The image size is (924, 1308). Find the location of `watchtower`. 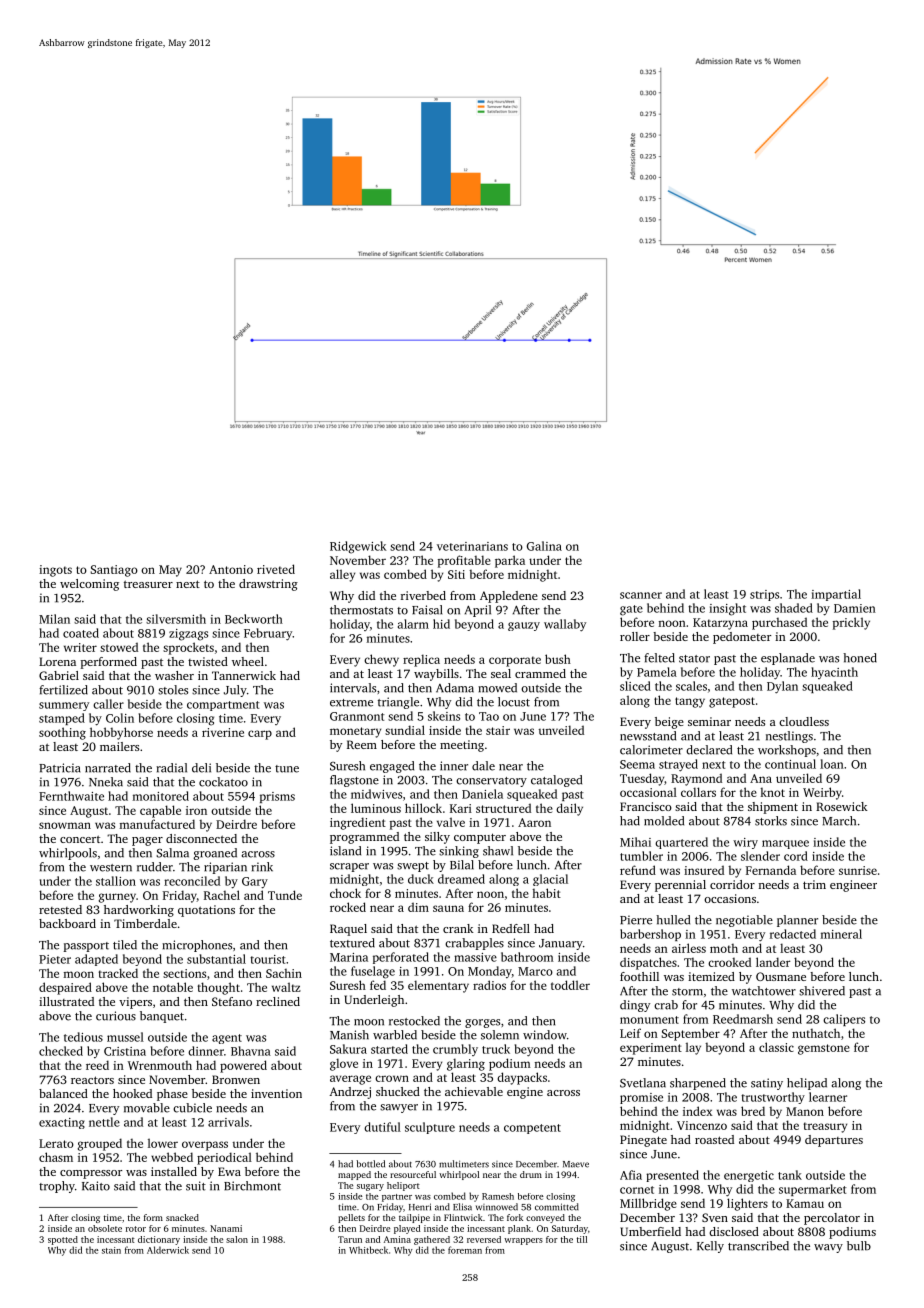

watchtower is located at coordinates (764, 991).
